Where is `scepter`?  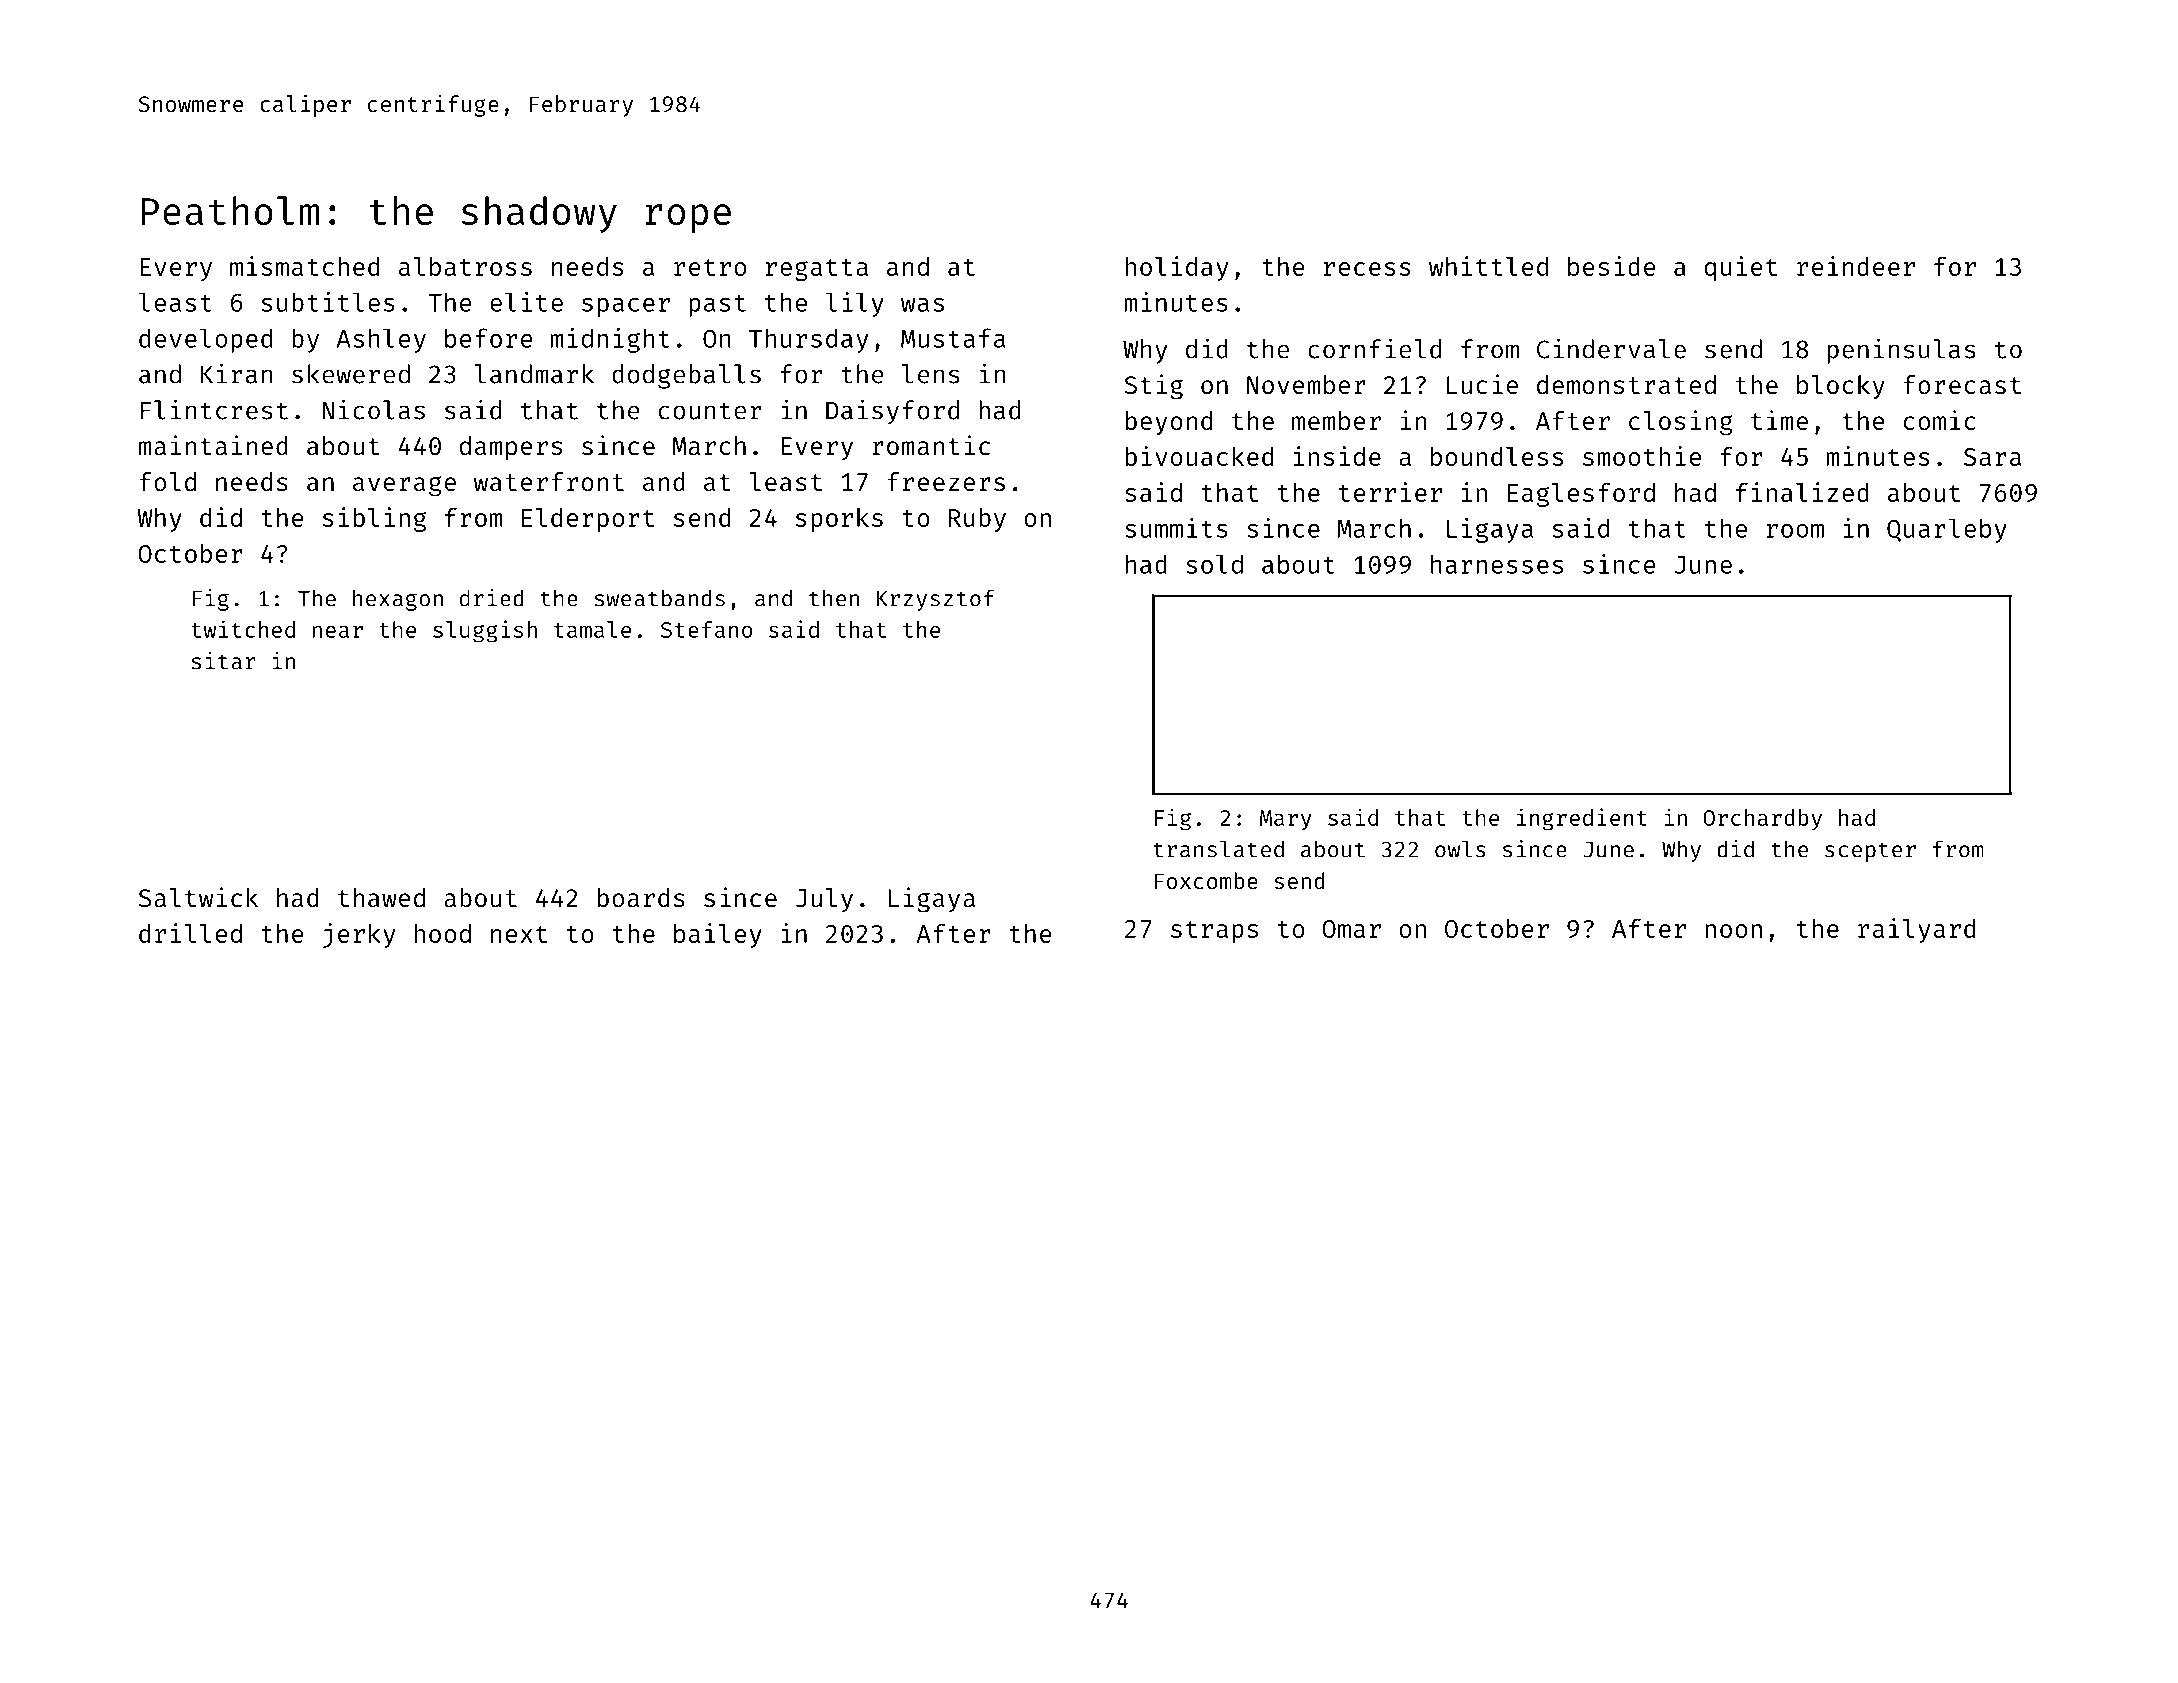
scepter is located at coordinates (1870, 852).
